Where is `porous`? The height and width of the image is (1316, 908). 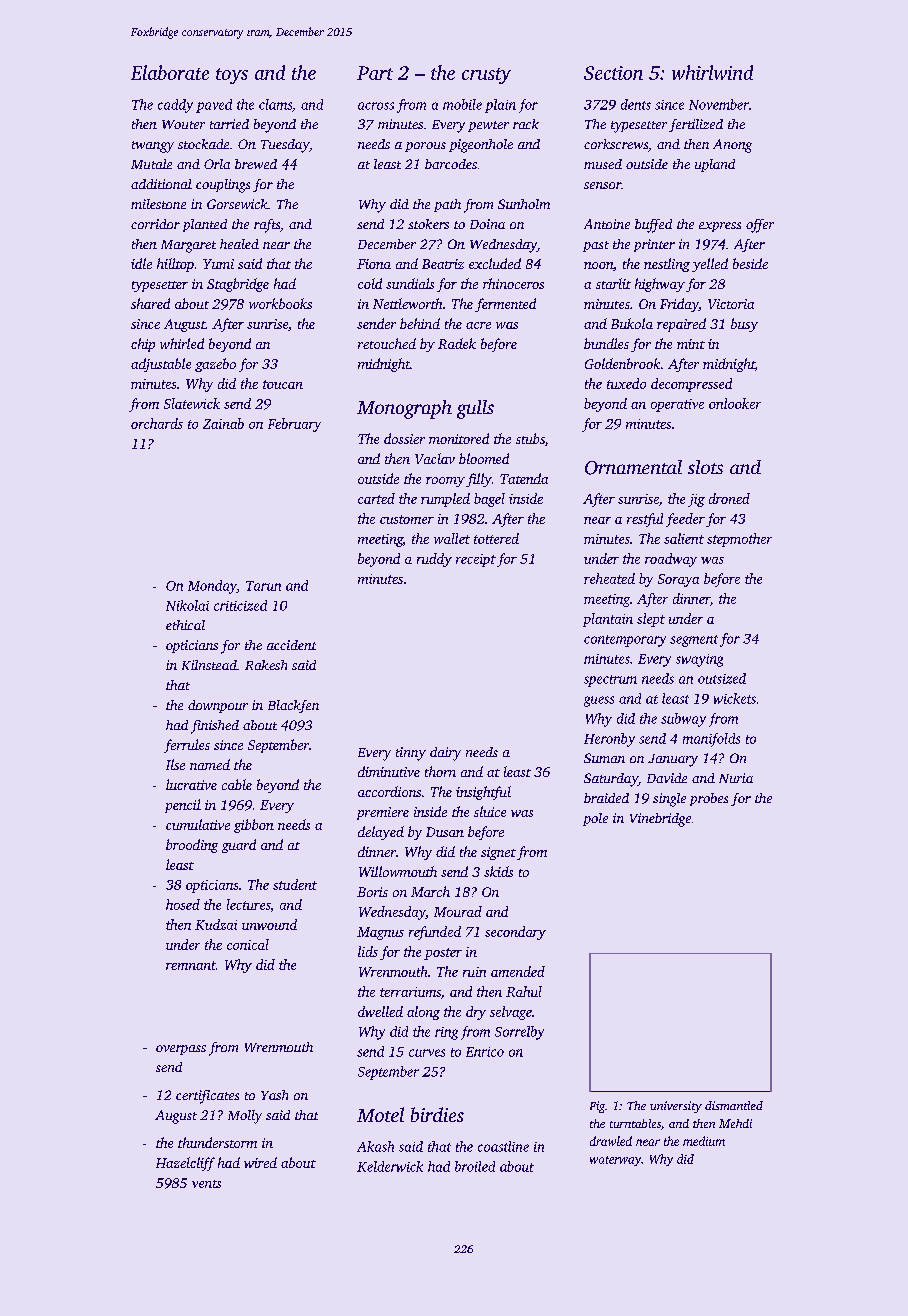
porous is located at coordinates (425, 147).
